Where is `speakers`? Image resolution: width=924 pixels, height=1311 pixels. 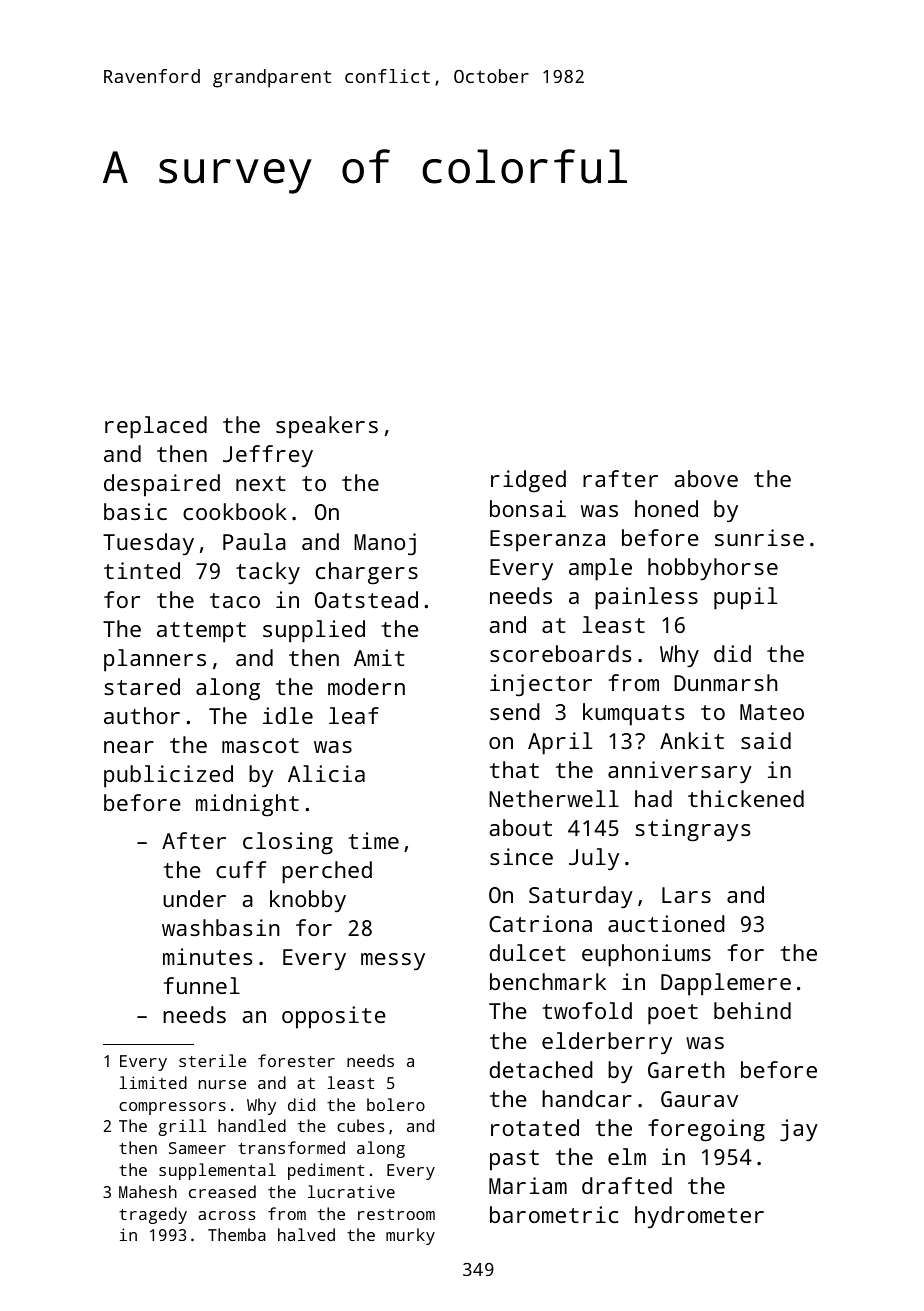 speakers is located at coordinates (327, 427).
